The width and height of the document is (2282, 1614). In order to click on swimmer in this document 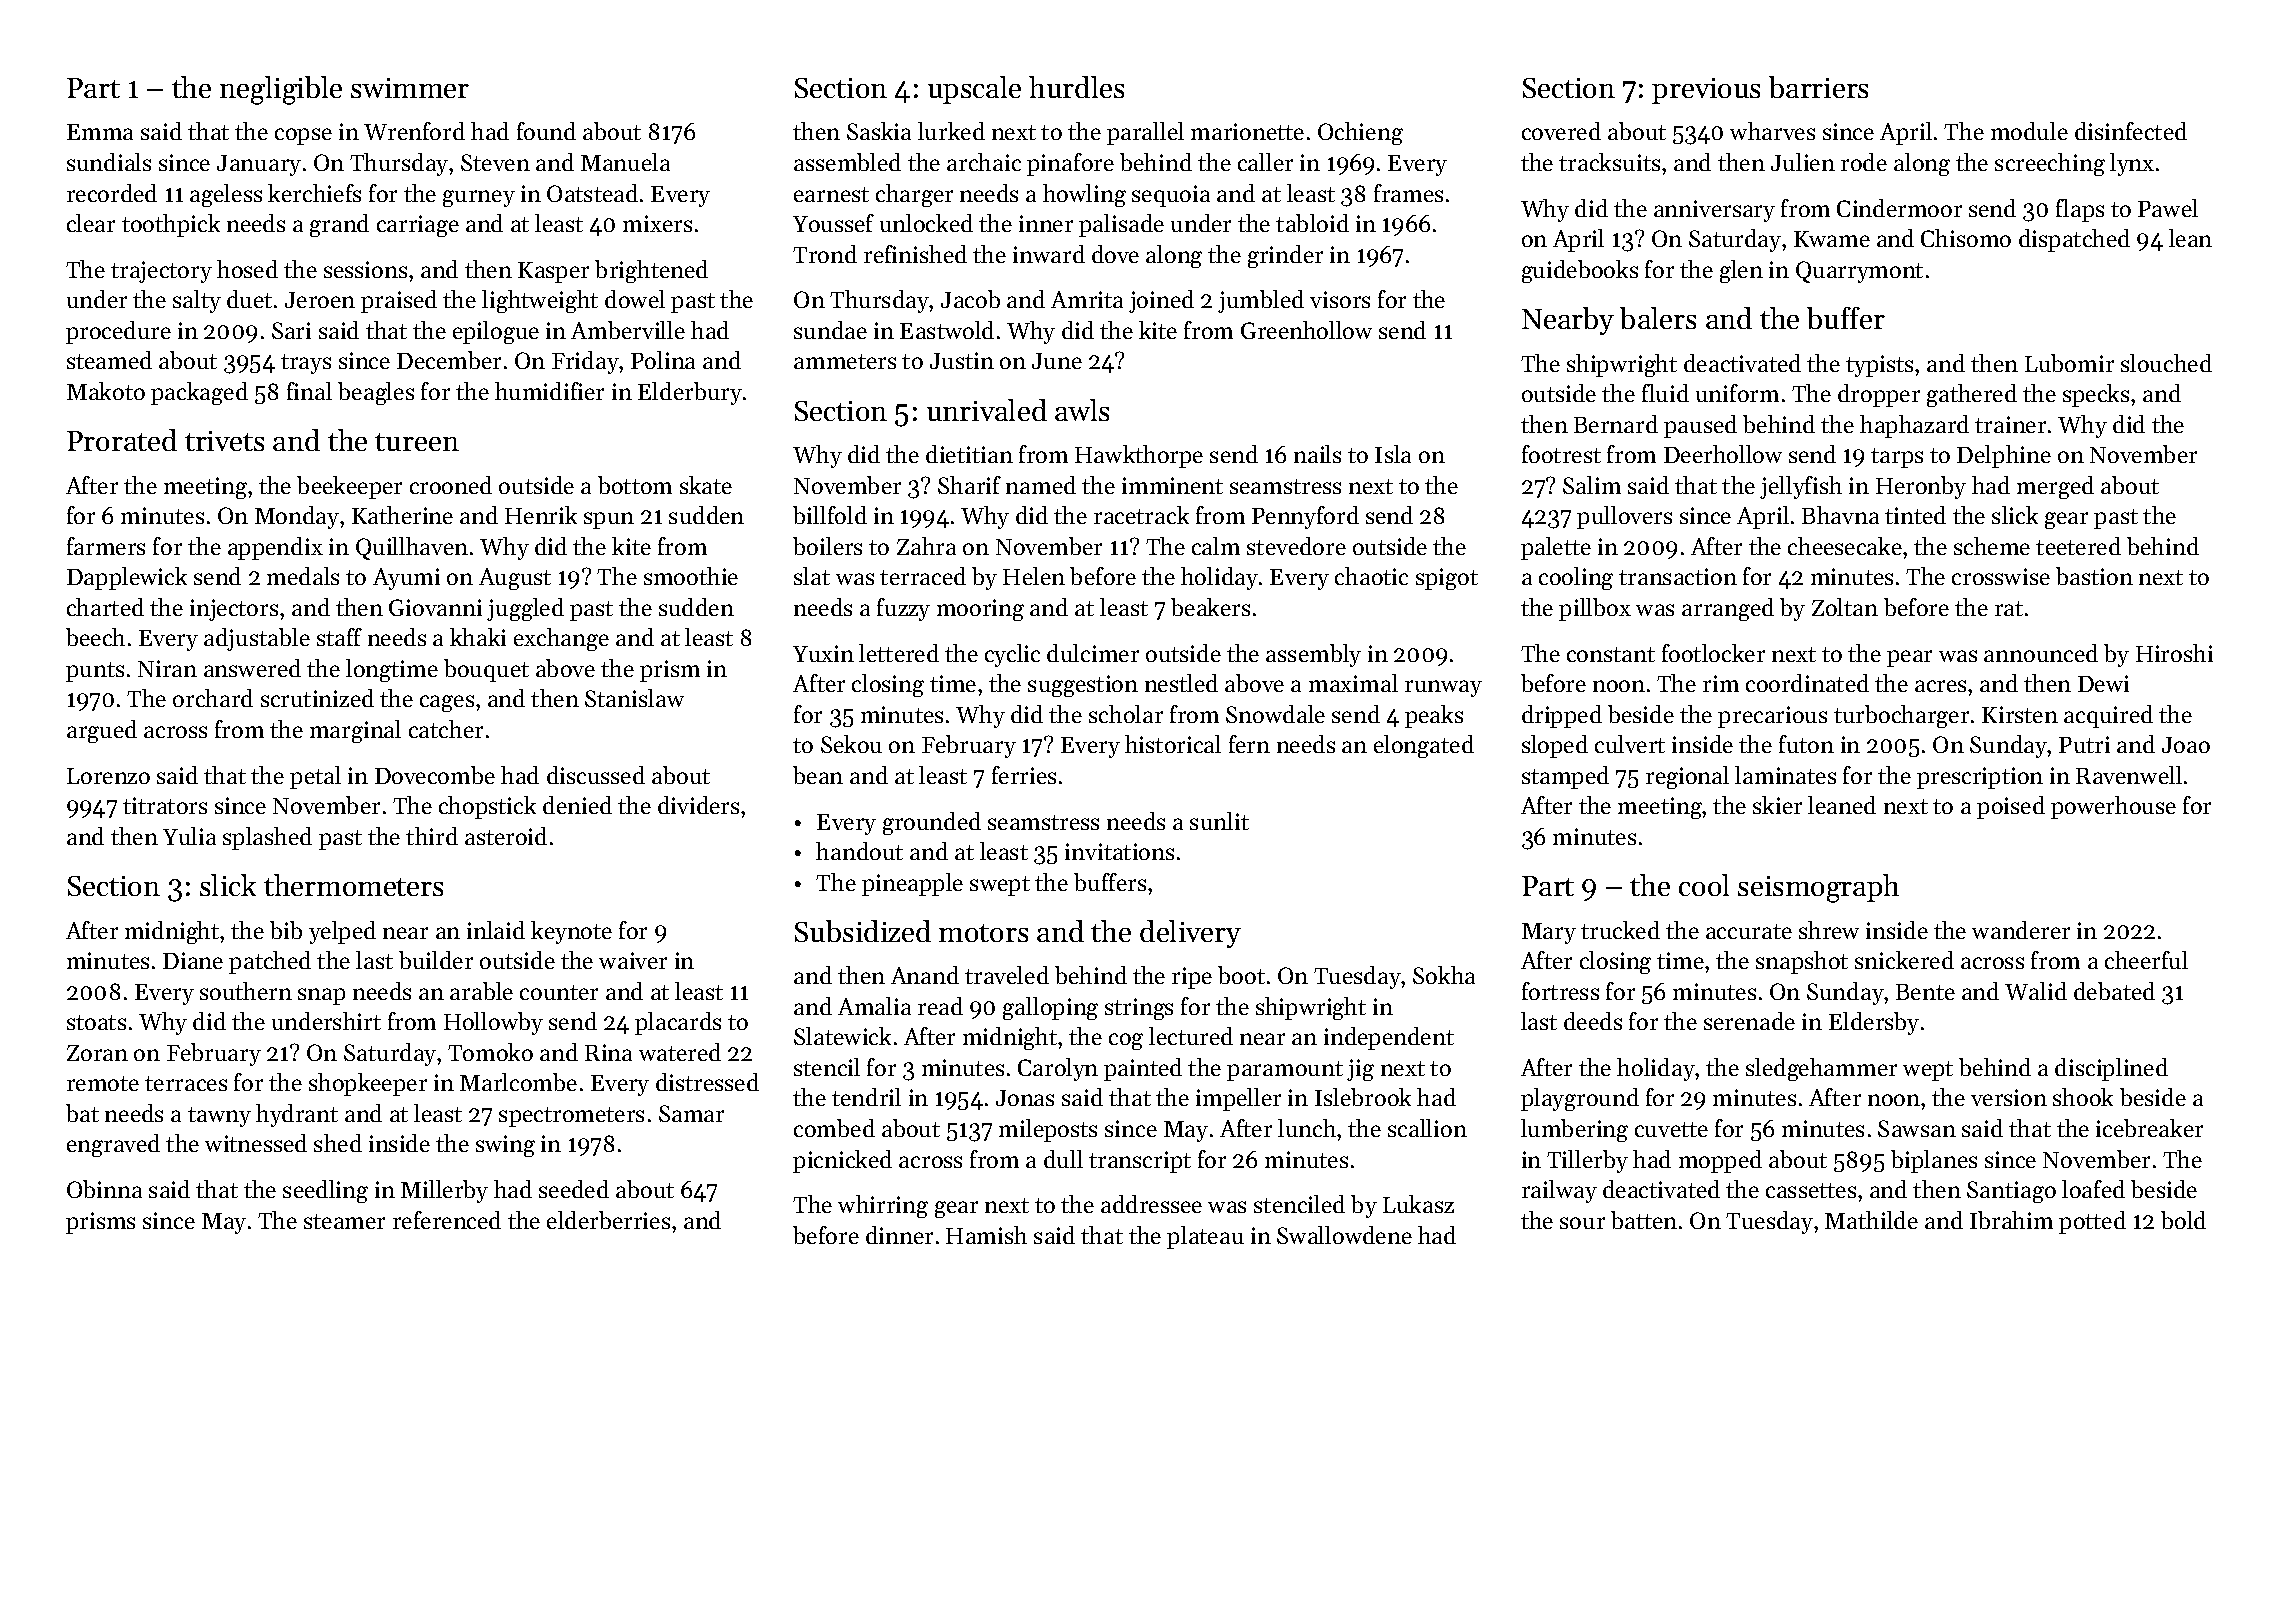, I will do `click(410, 88)`.
